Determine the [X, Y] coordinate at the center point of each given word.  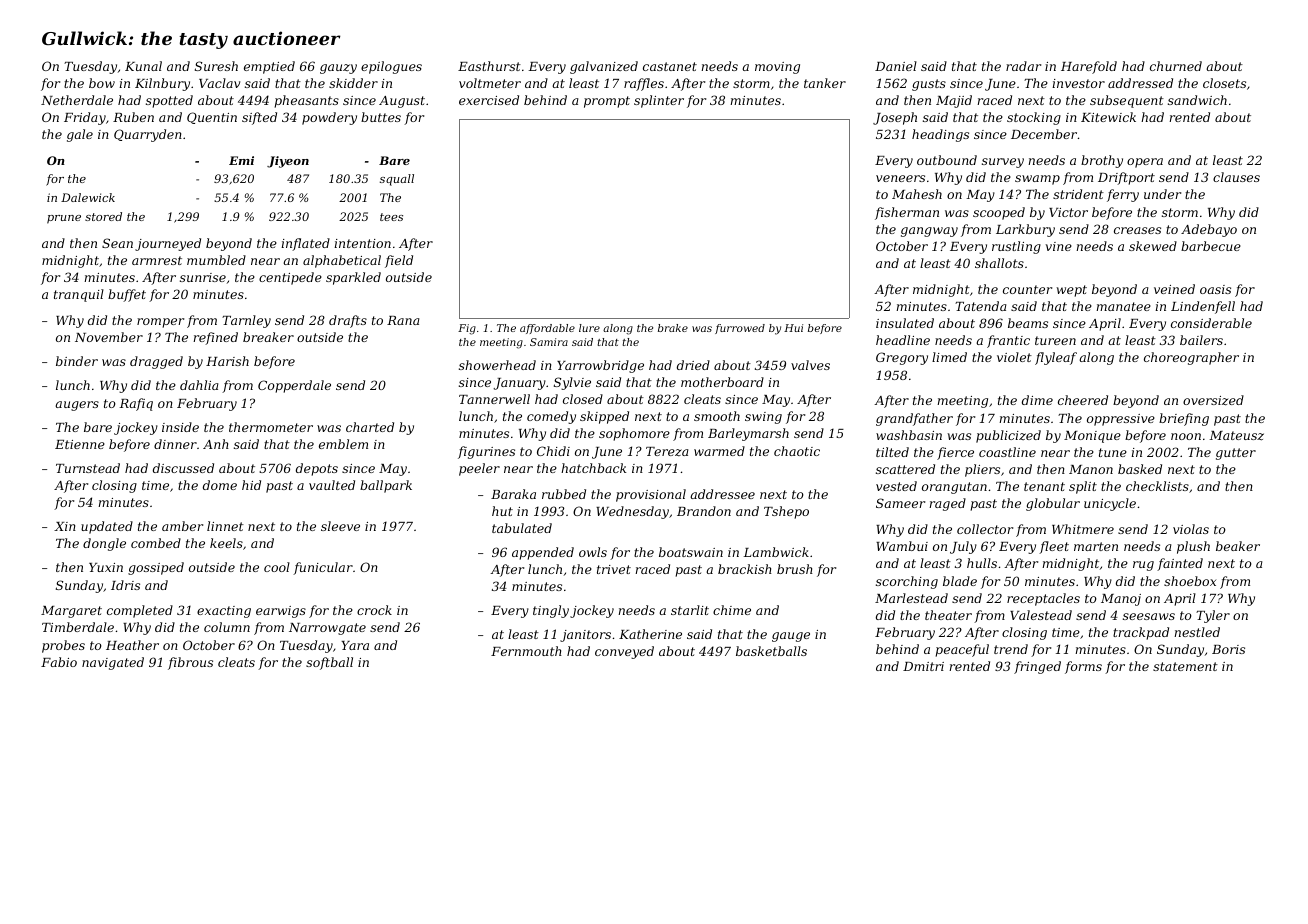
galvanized [604, 67]
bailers [1201, 340]
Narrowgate [327, 629]
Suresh [216, 66]
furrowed [740, 329]
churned [1176, 66]
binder [77, 361]
